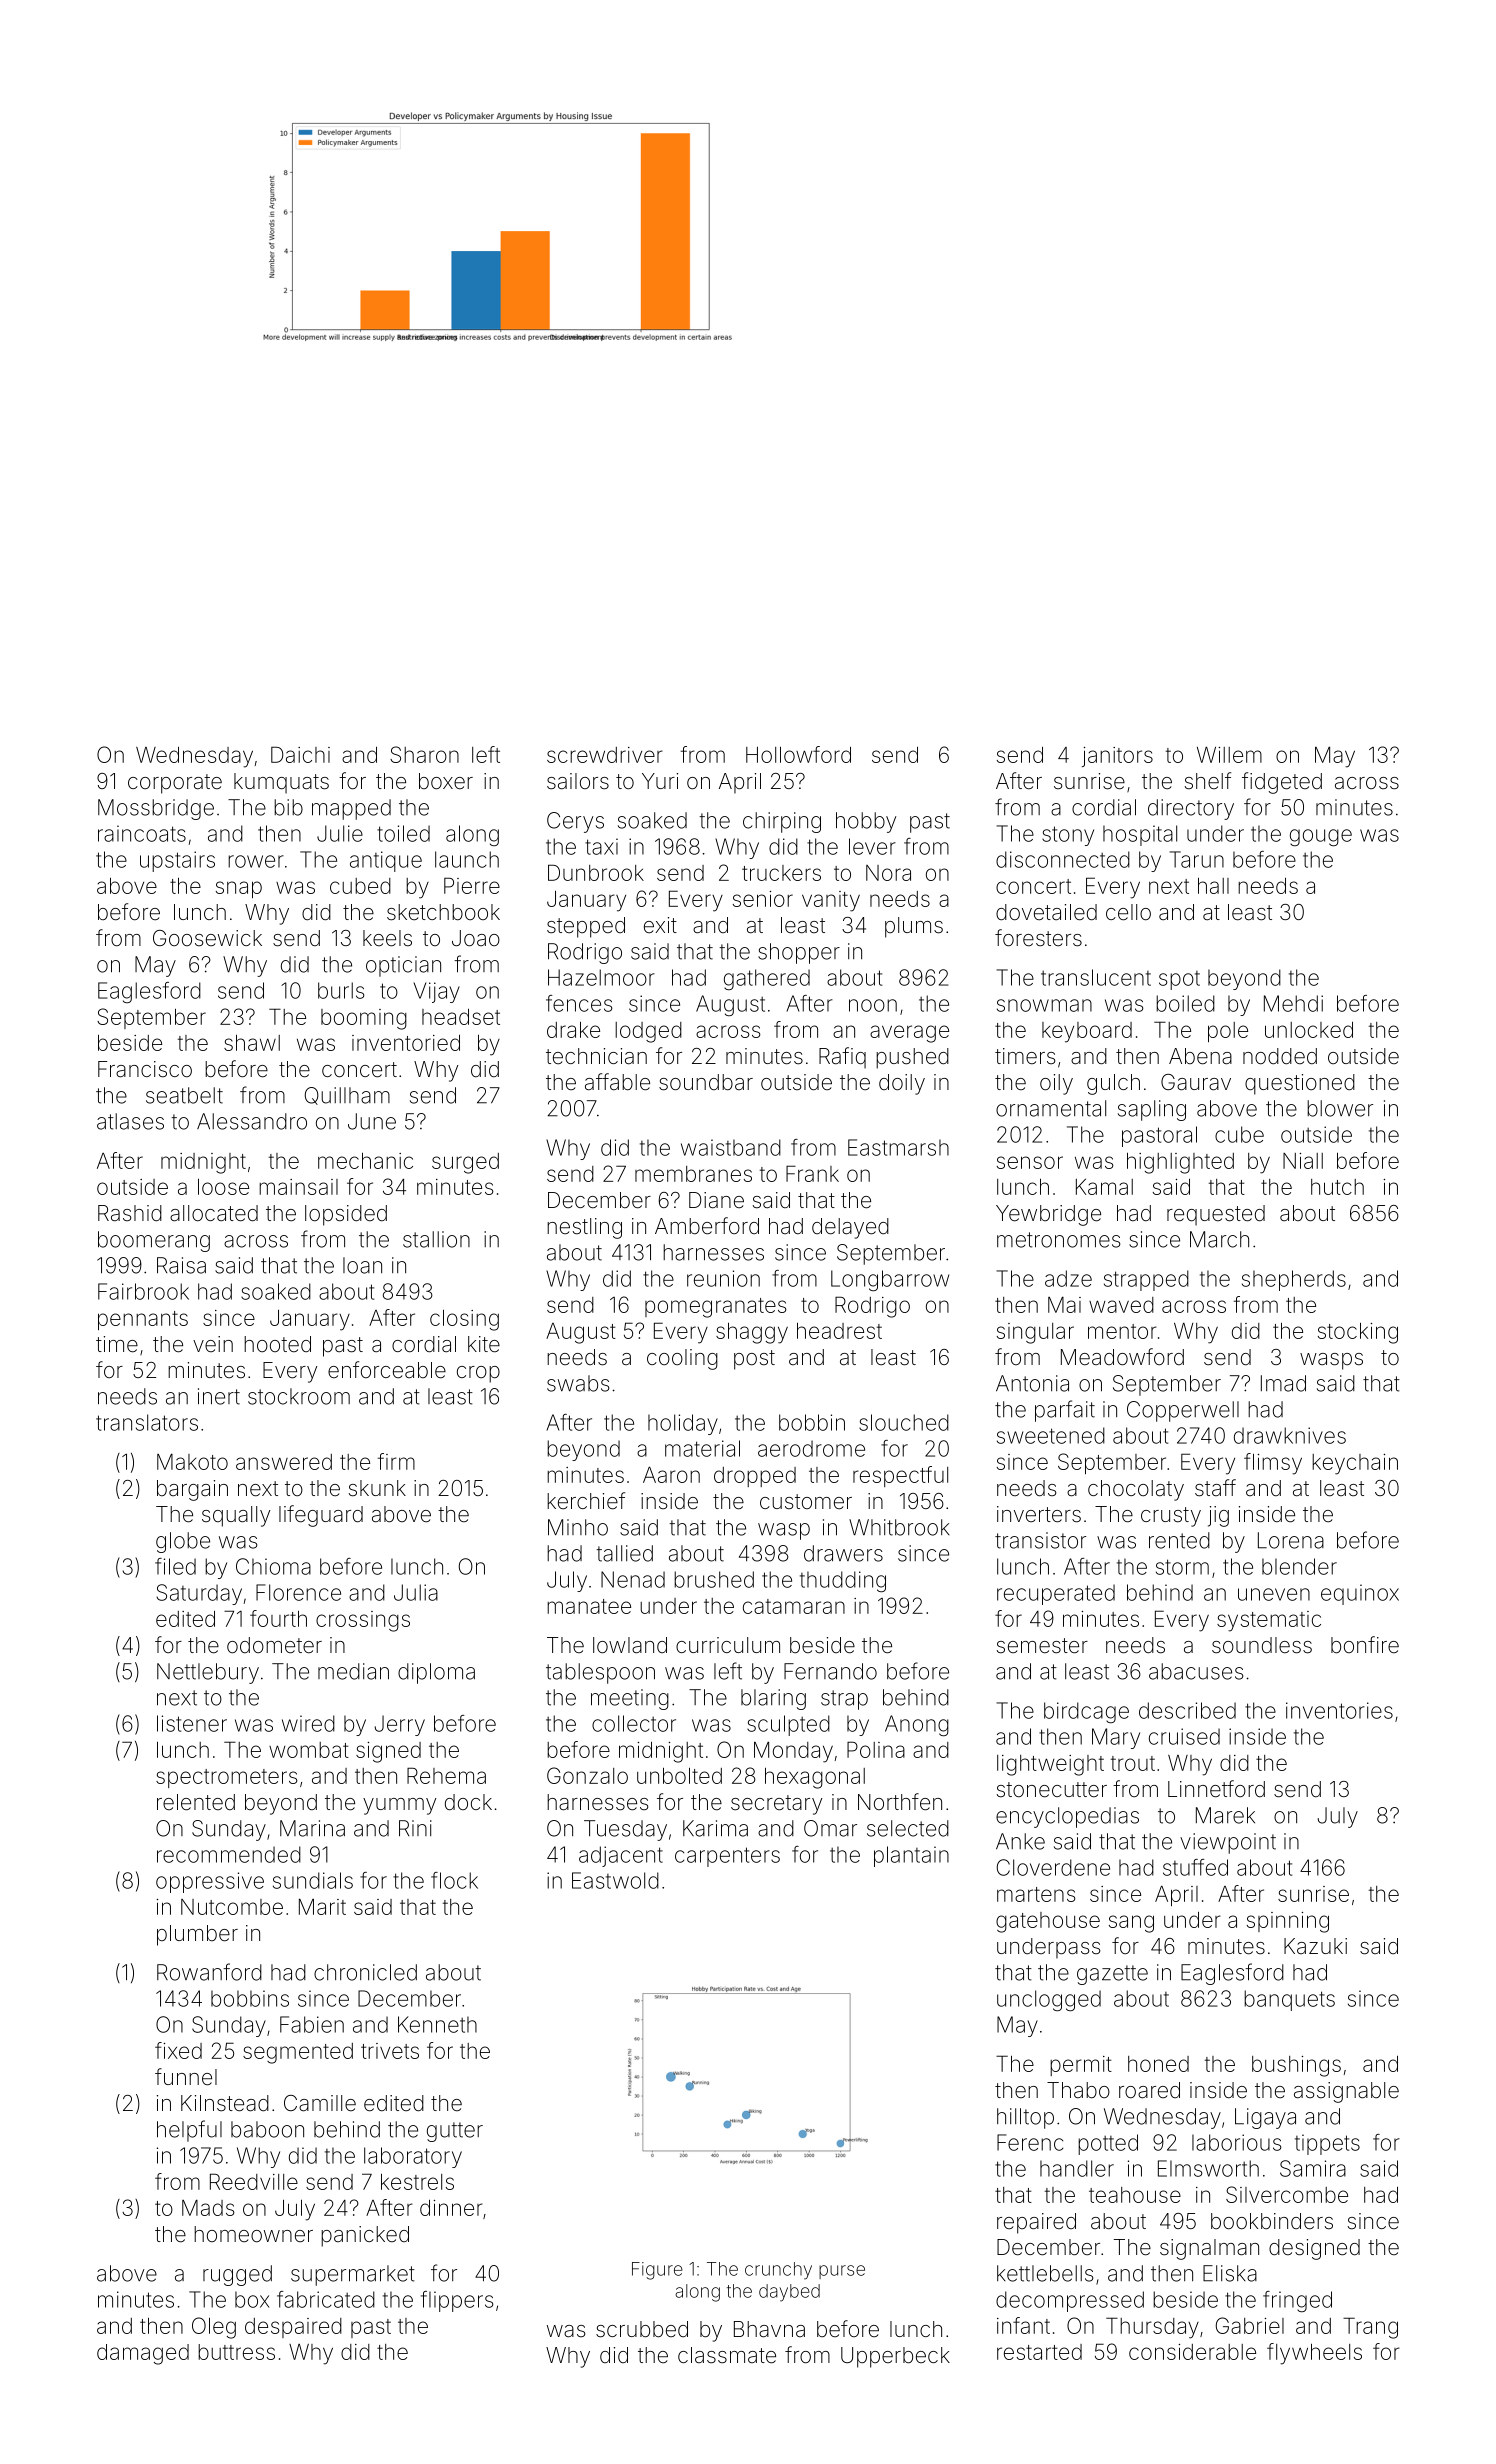 This screenshot has height=2464, width=1496. What do you see at coordinates (143, 2354) in the screenshot?
I see `damaged` at bounding box center [143, 2354].
